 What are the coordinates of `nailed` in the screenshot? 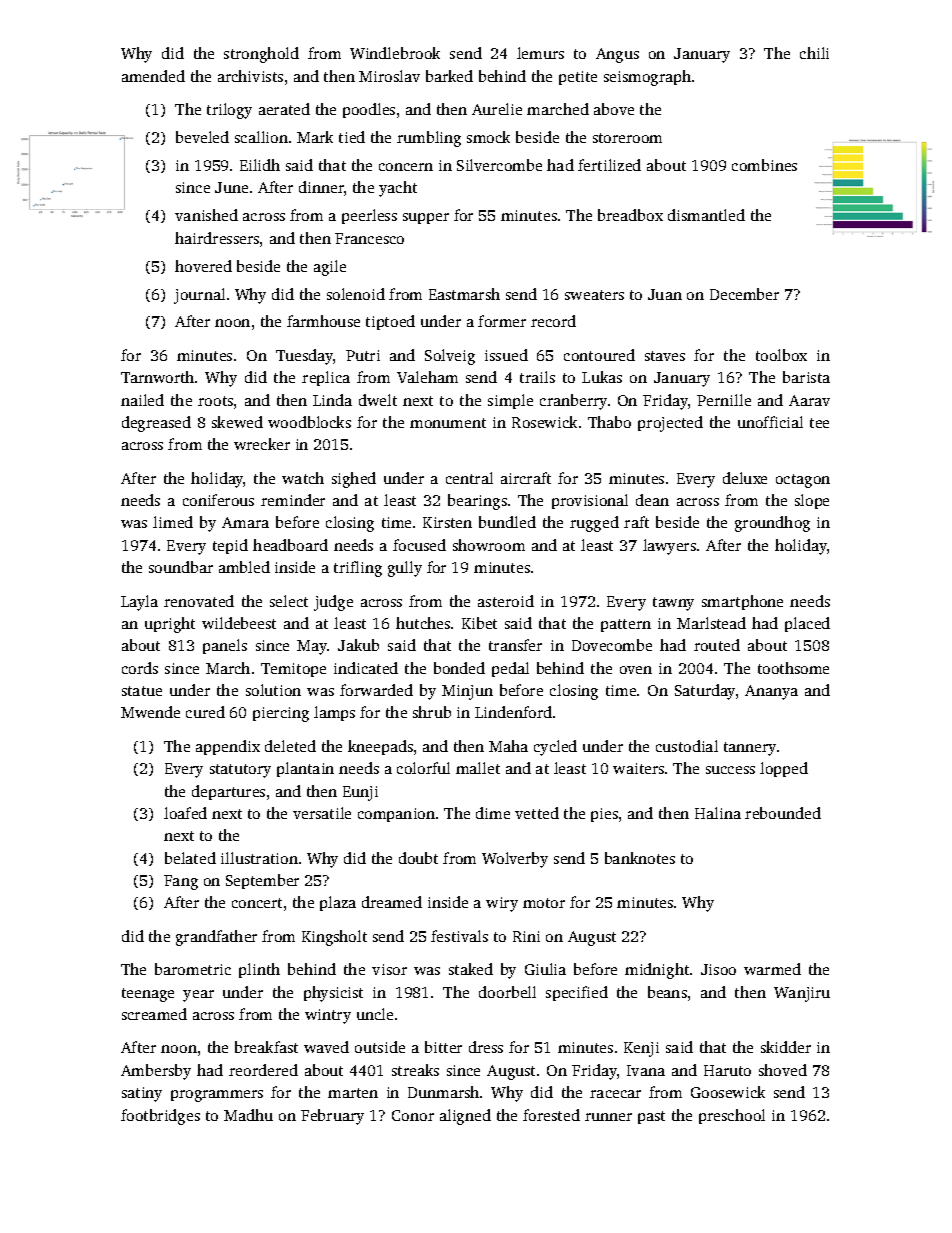 It's located at (142, 400).
